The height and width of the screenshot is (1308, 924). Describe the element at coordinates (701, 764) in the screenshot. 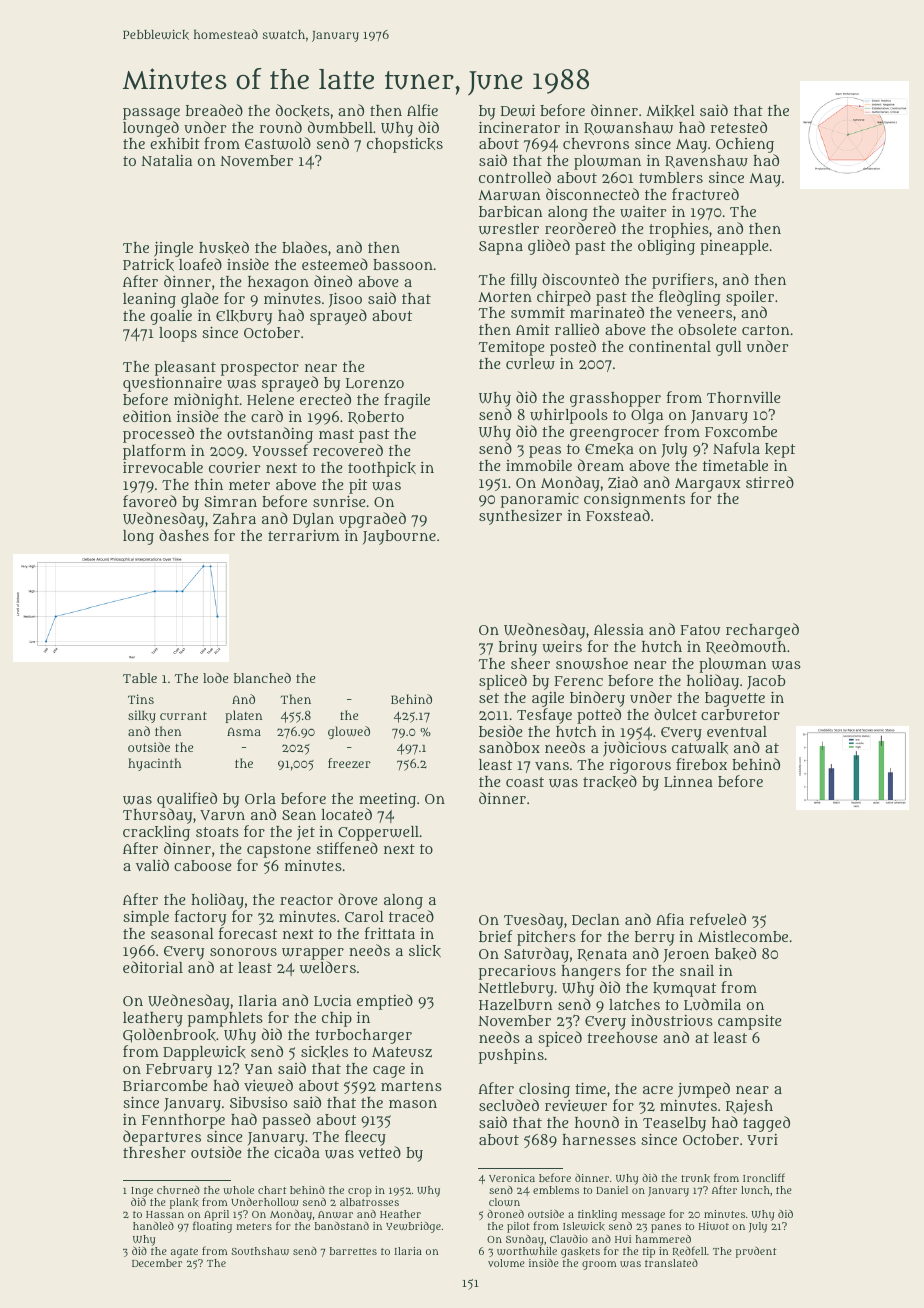

I see `firebox` at that location.
